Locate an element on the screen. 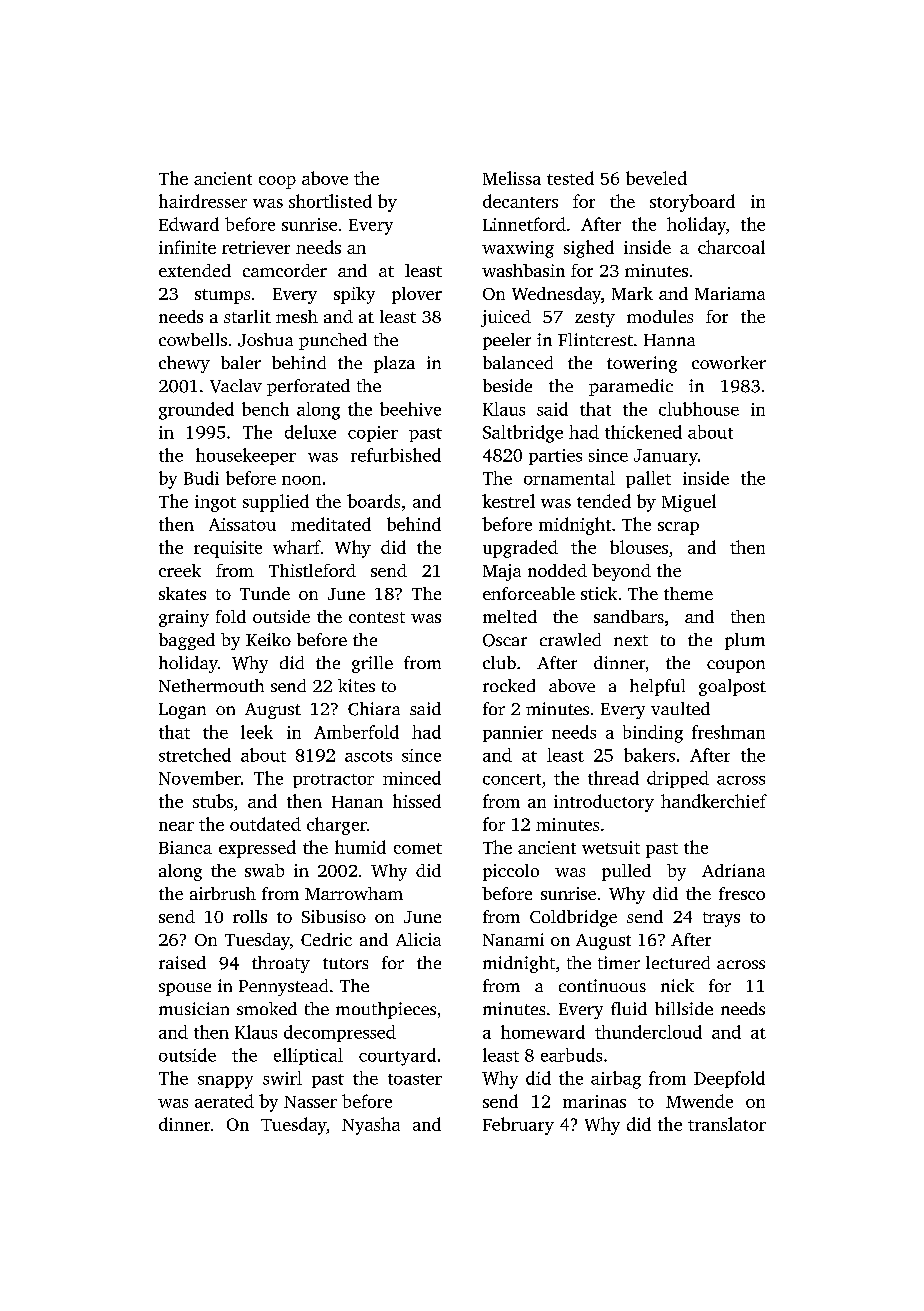 The width and height of the screenshot is (924, 1311). coop is located at coordinates (277, 182).
